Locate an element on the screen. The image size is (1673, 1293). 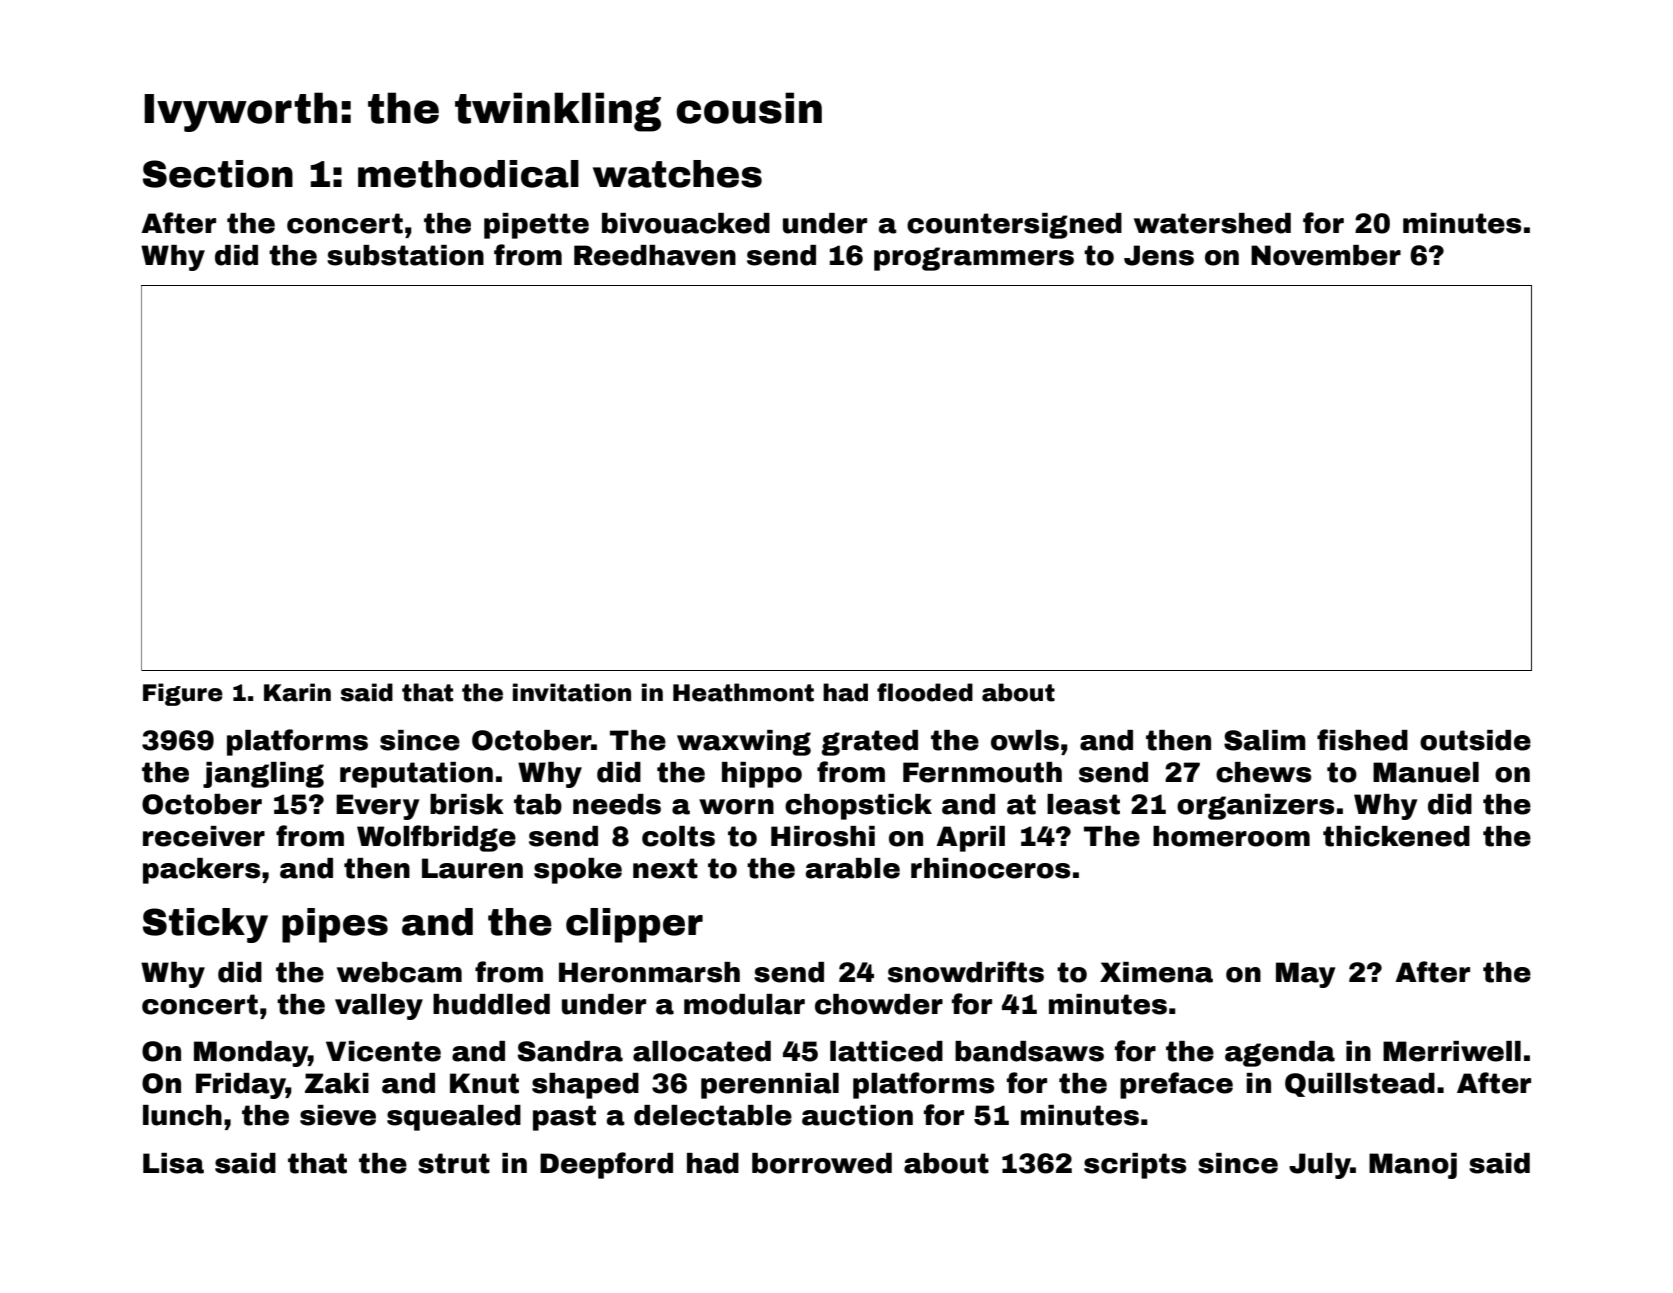
strut is located at coordinates (454, 1163).
